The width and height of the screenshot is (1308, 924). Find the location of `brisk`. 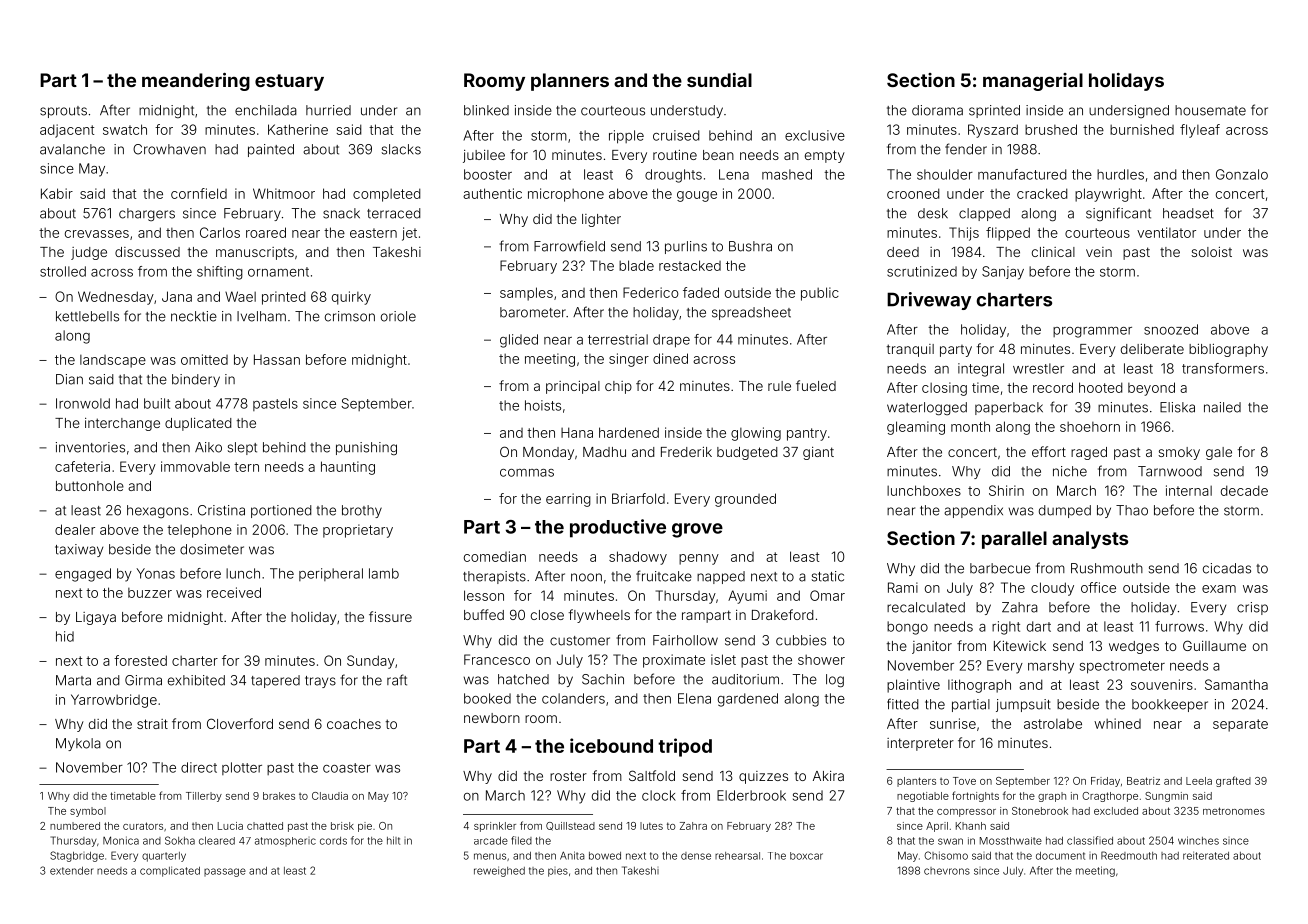

brisk is located at coordinates (342, 826).
